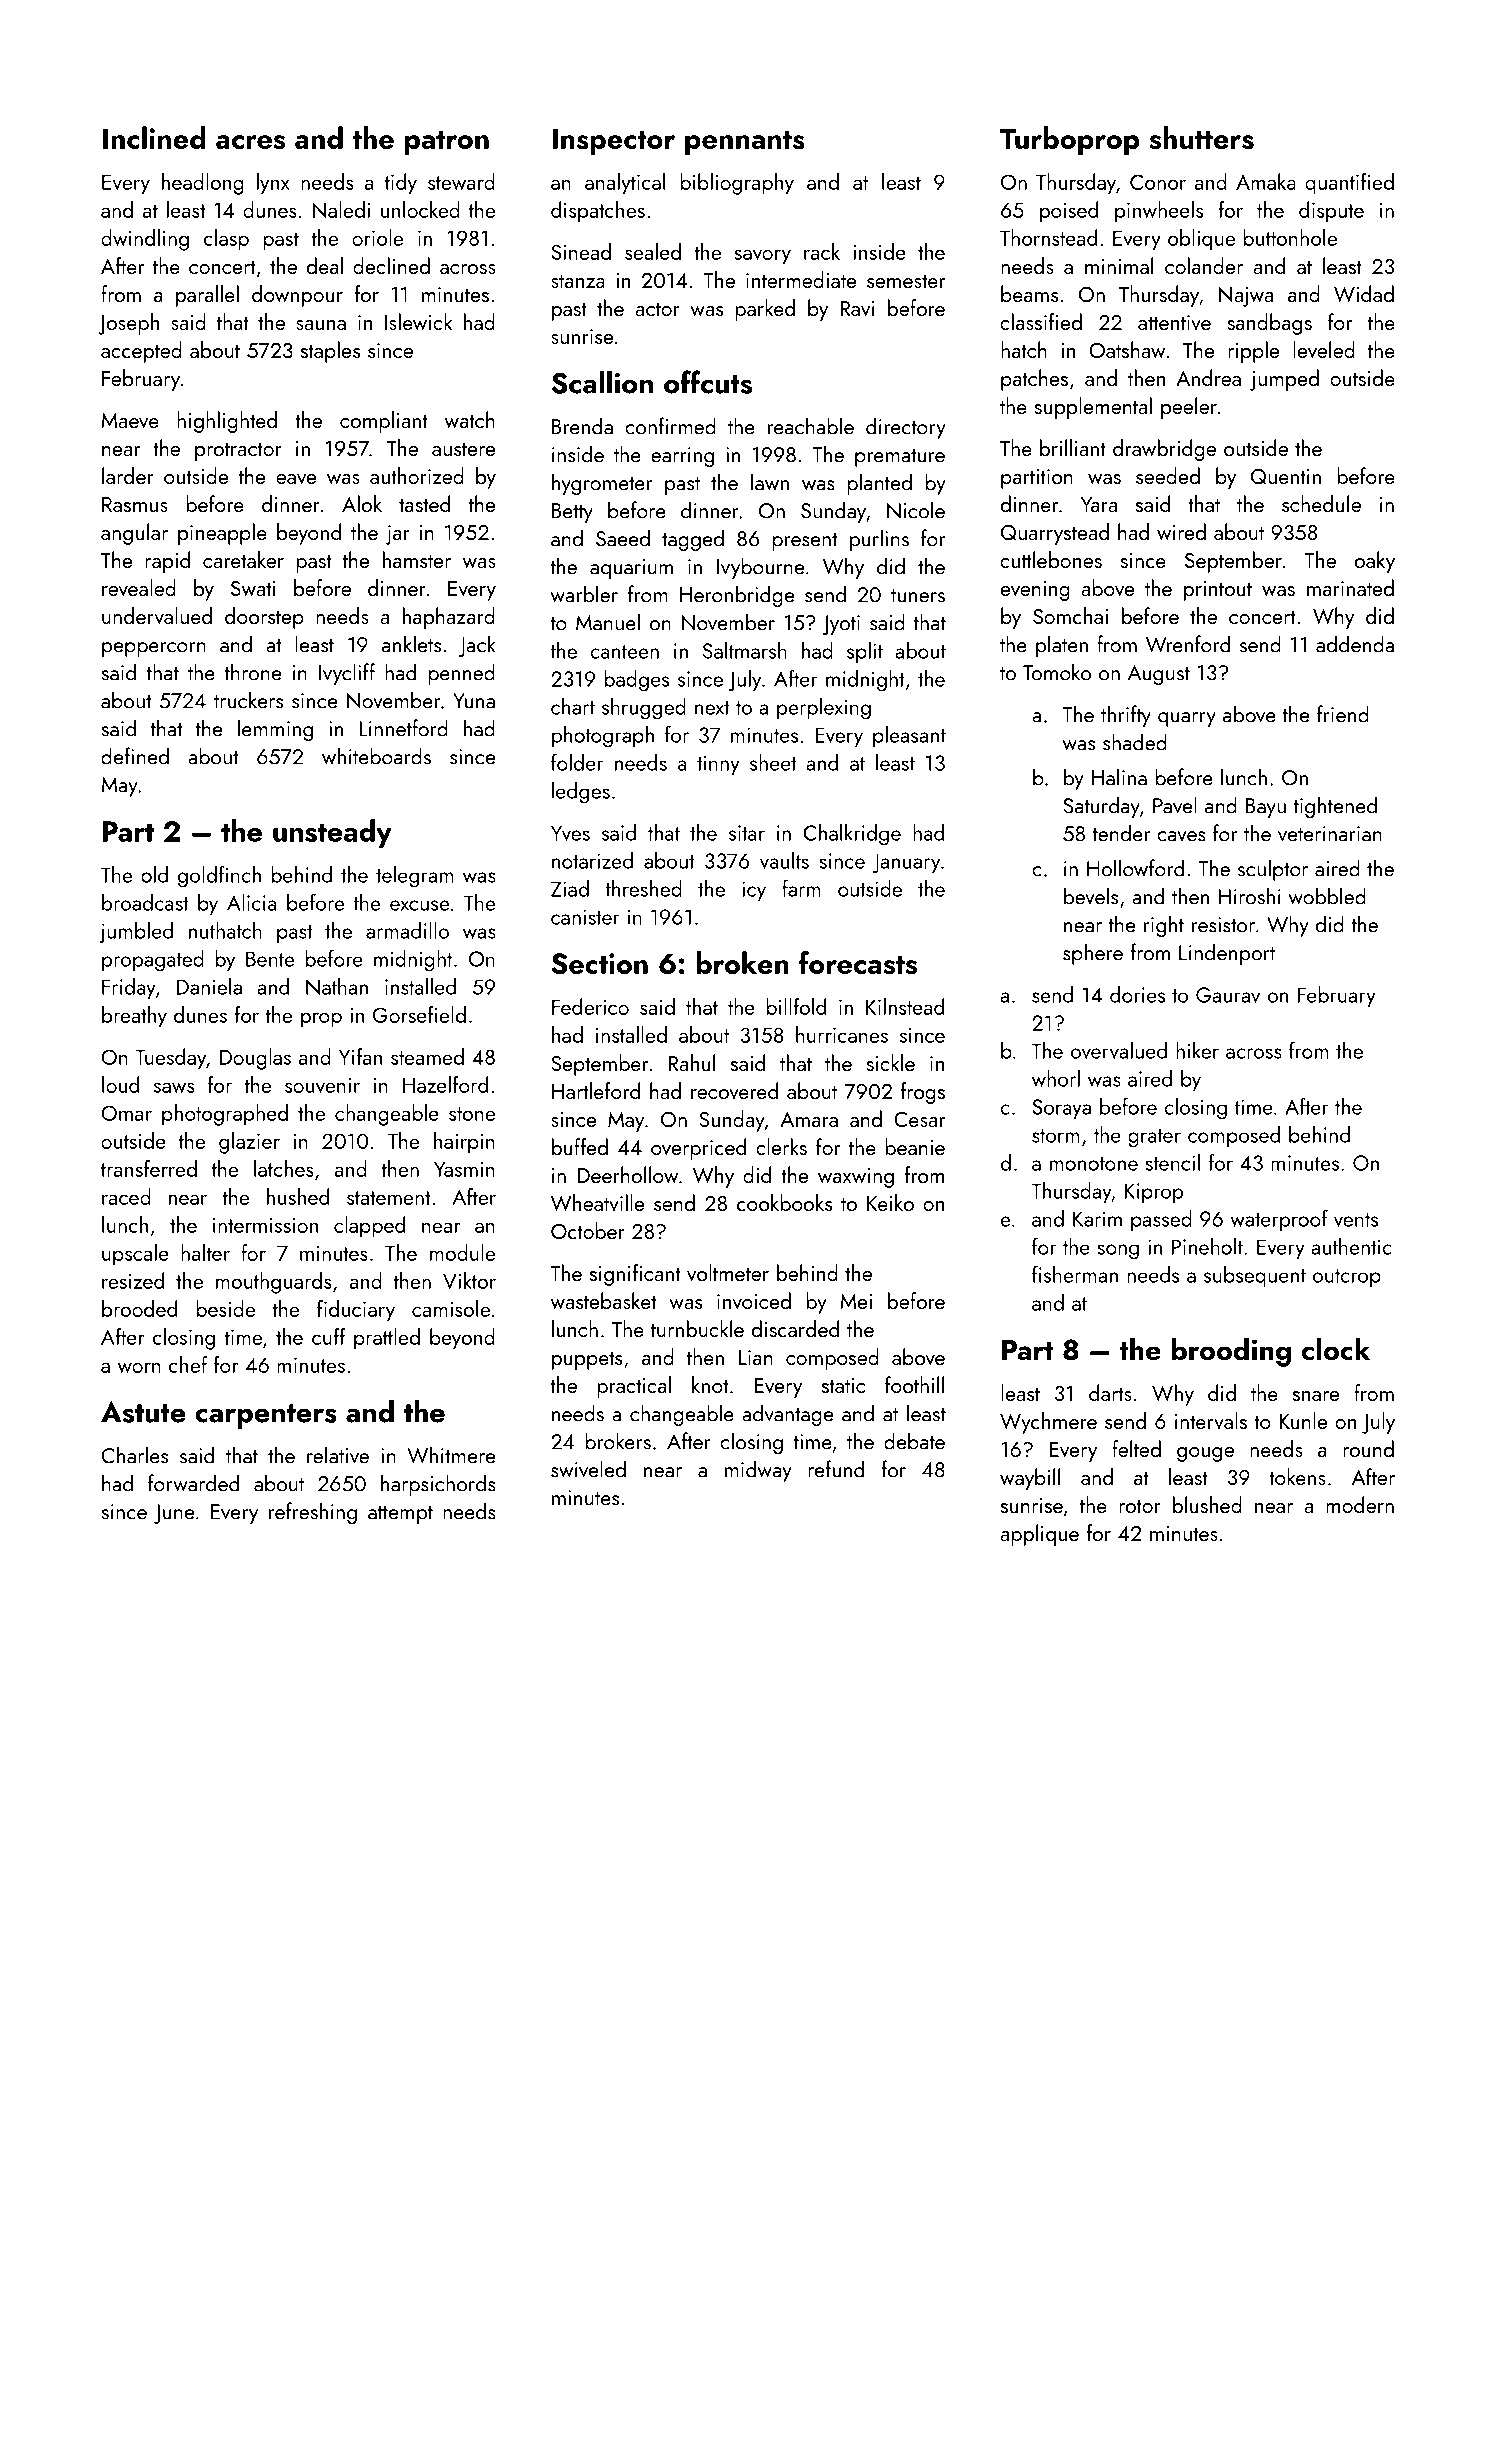 Image resolution: width=1496 pixels, height=2464 pixels. I want to click on Section, so click(599, 964).
